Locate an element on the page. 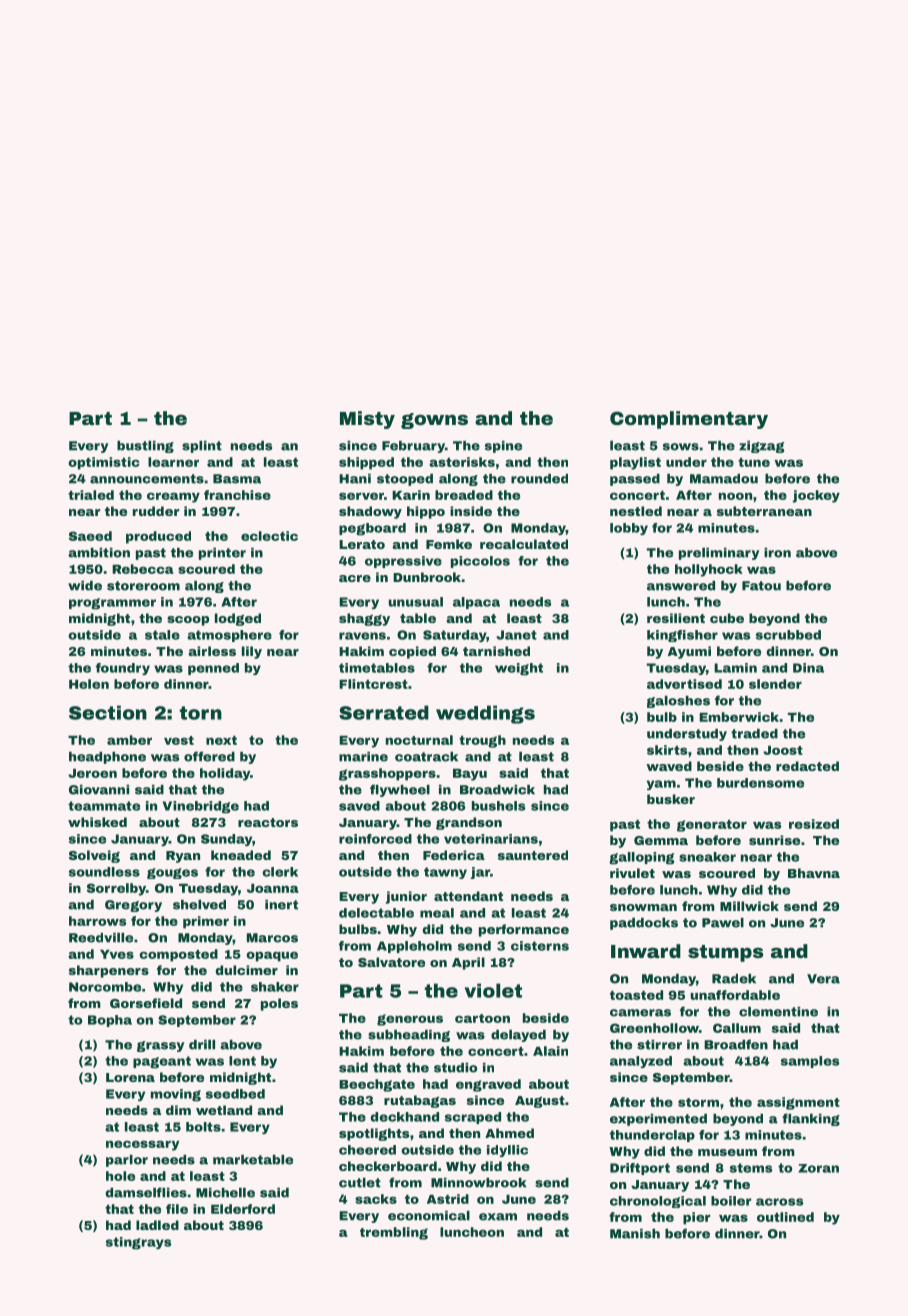 The height and width of the page is (1316, 908). redacted is located at coordinates (807, 766).
